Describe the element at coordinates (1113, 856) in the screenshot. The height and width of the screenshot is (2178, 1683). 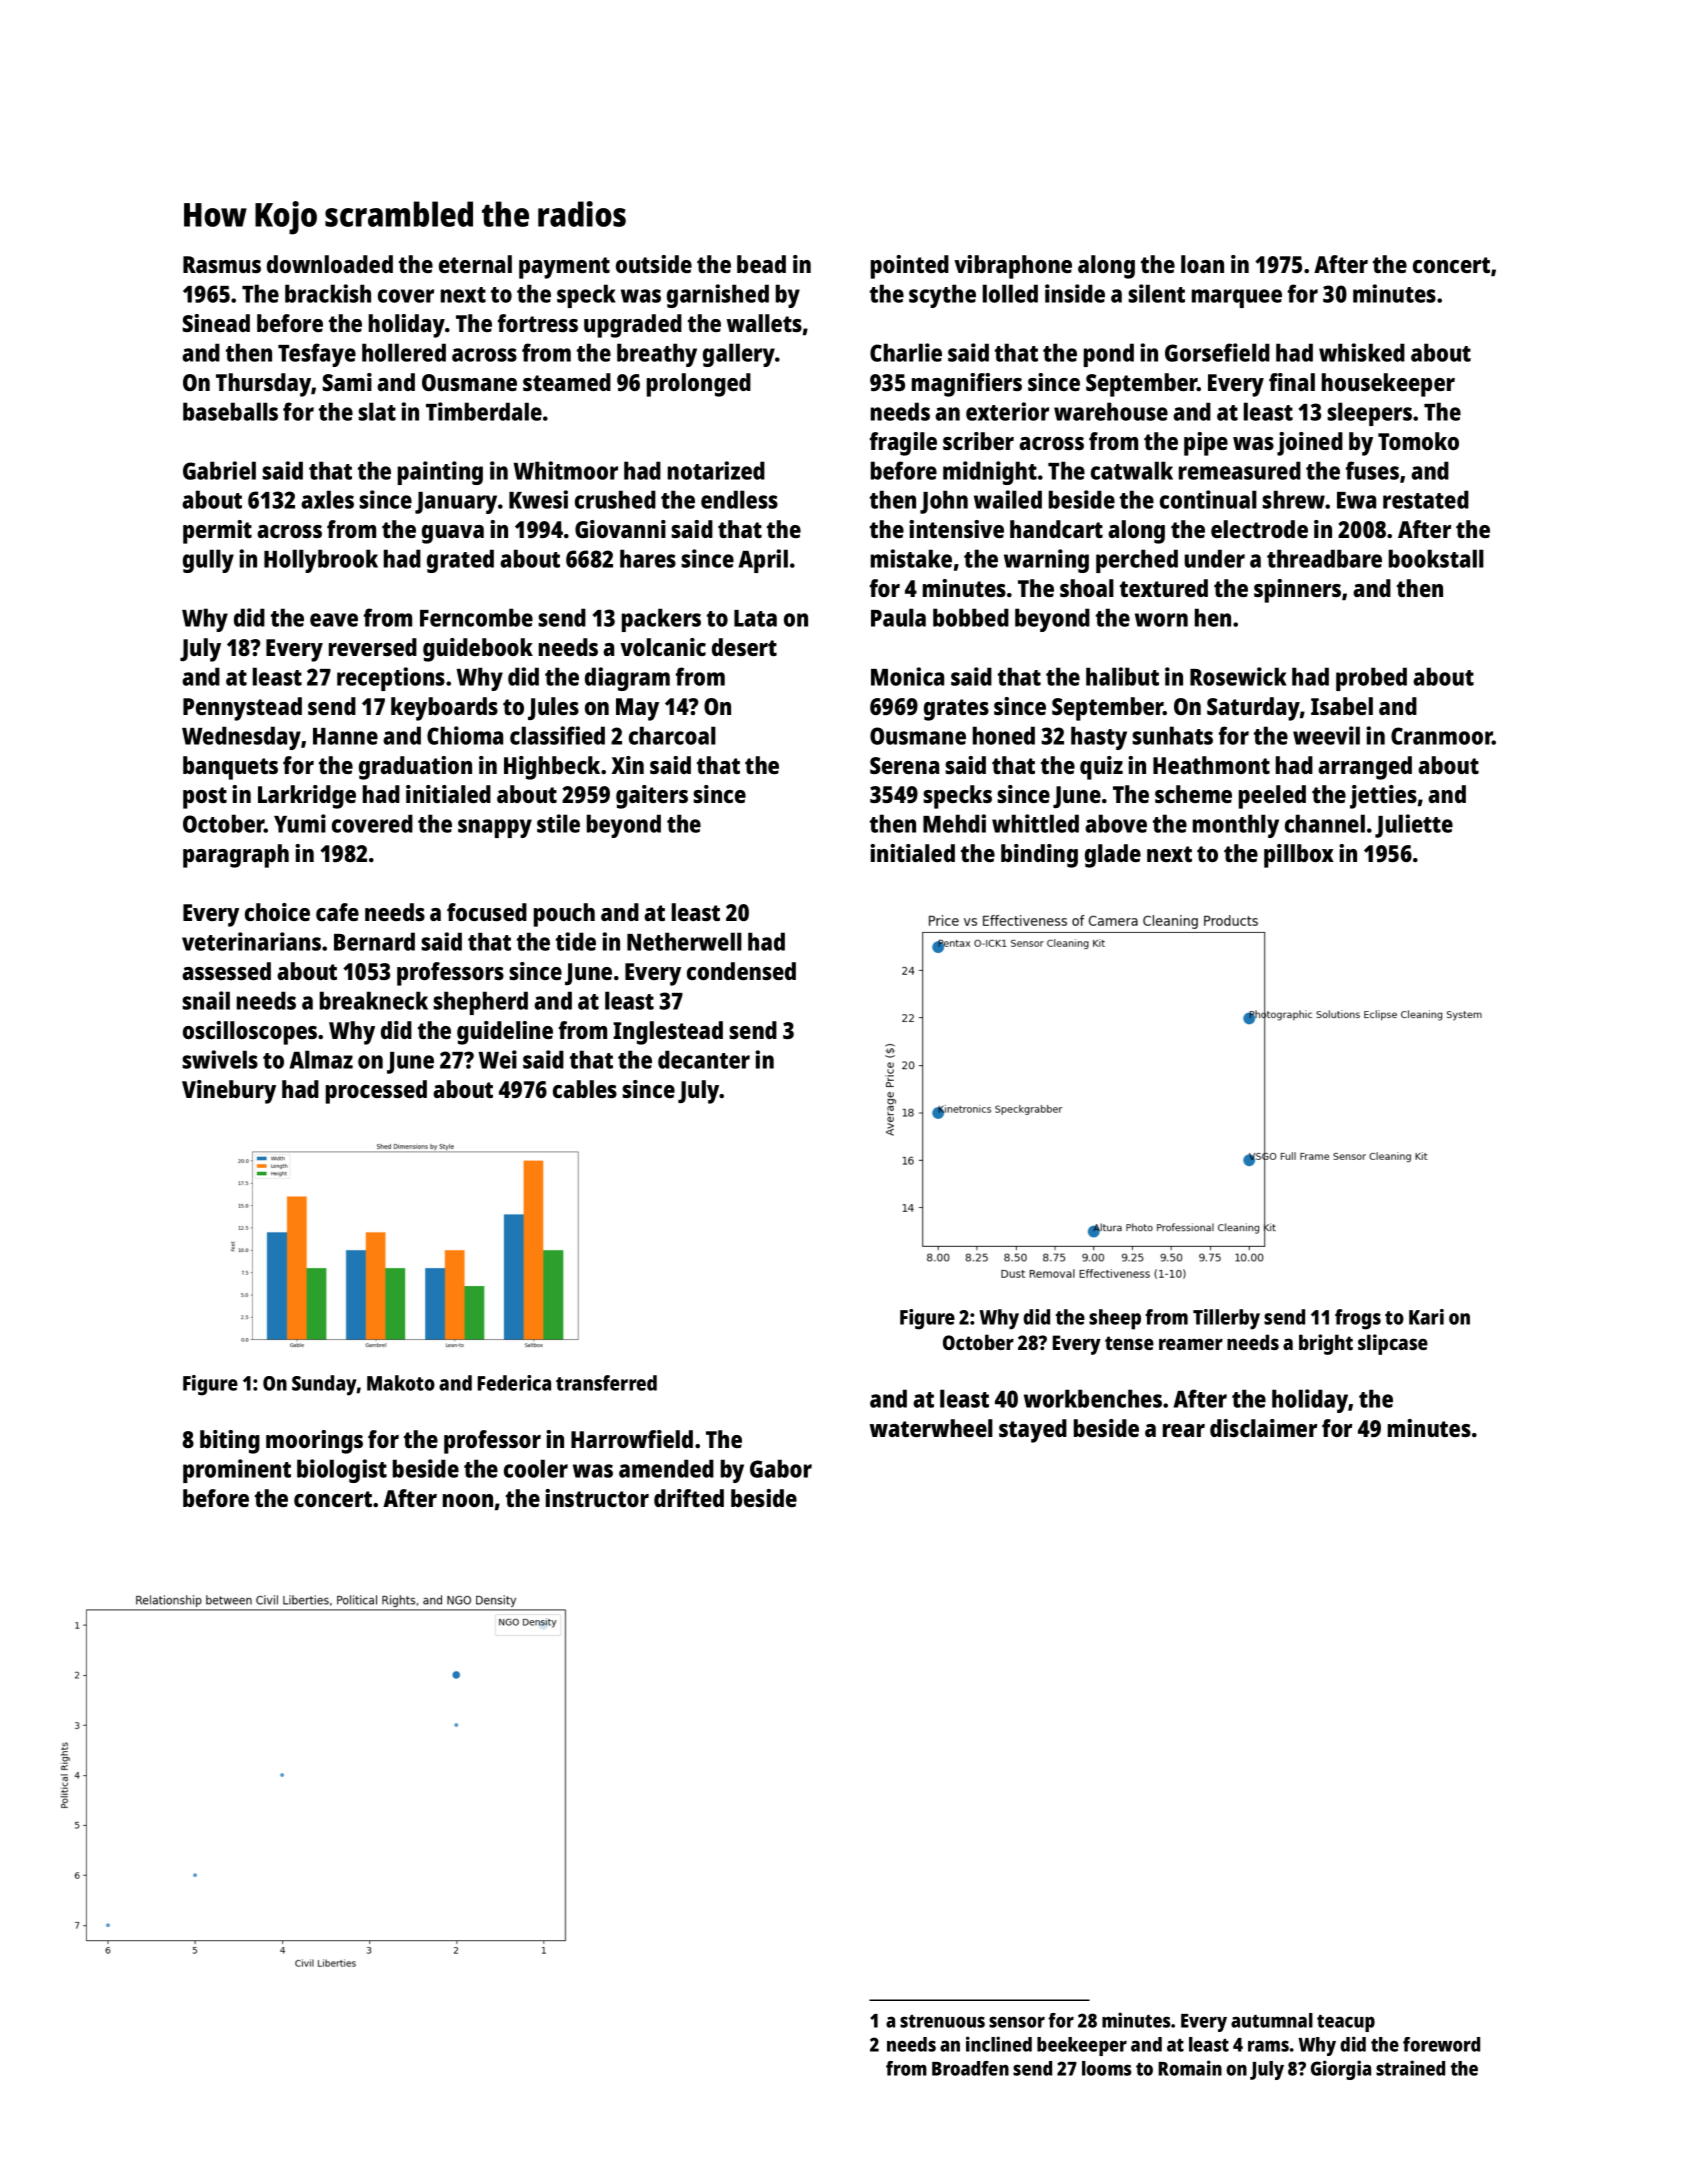
I see `glade` at that location.
